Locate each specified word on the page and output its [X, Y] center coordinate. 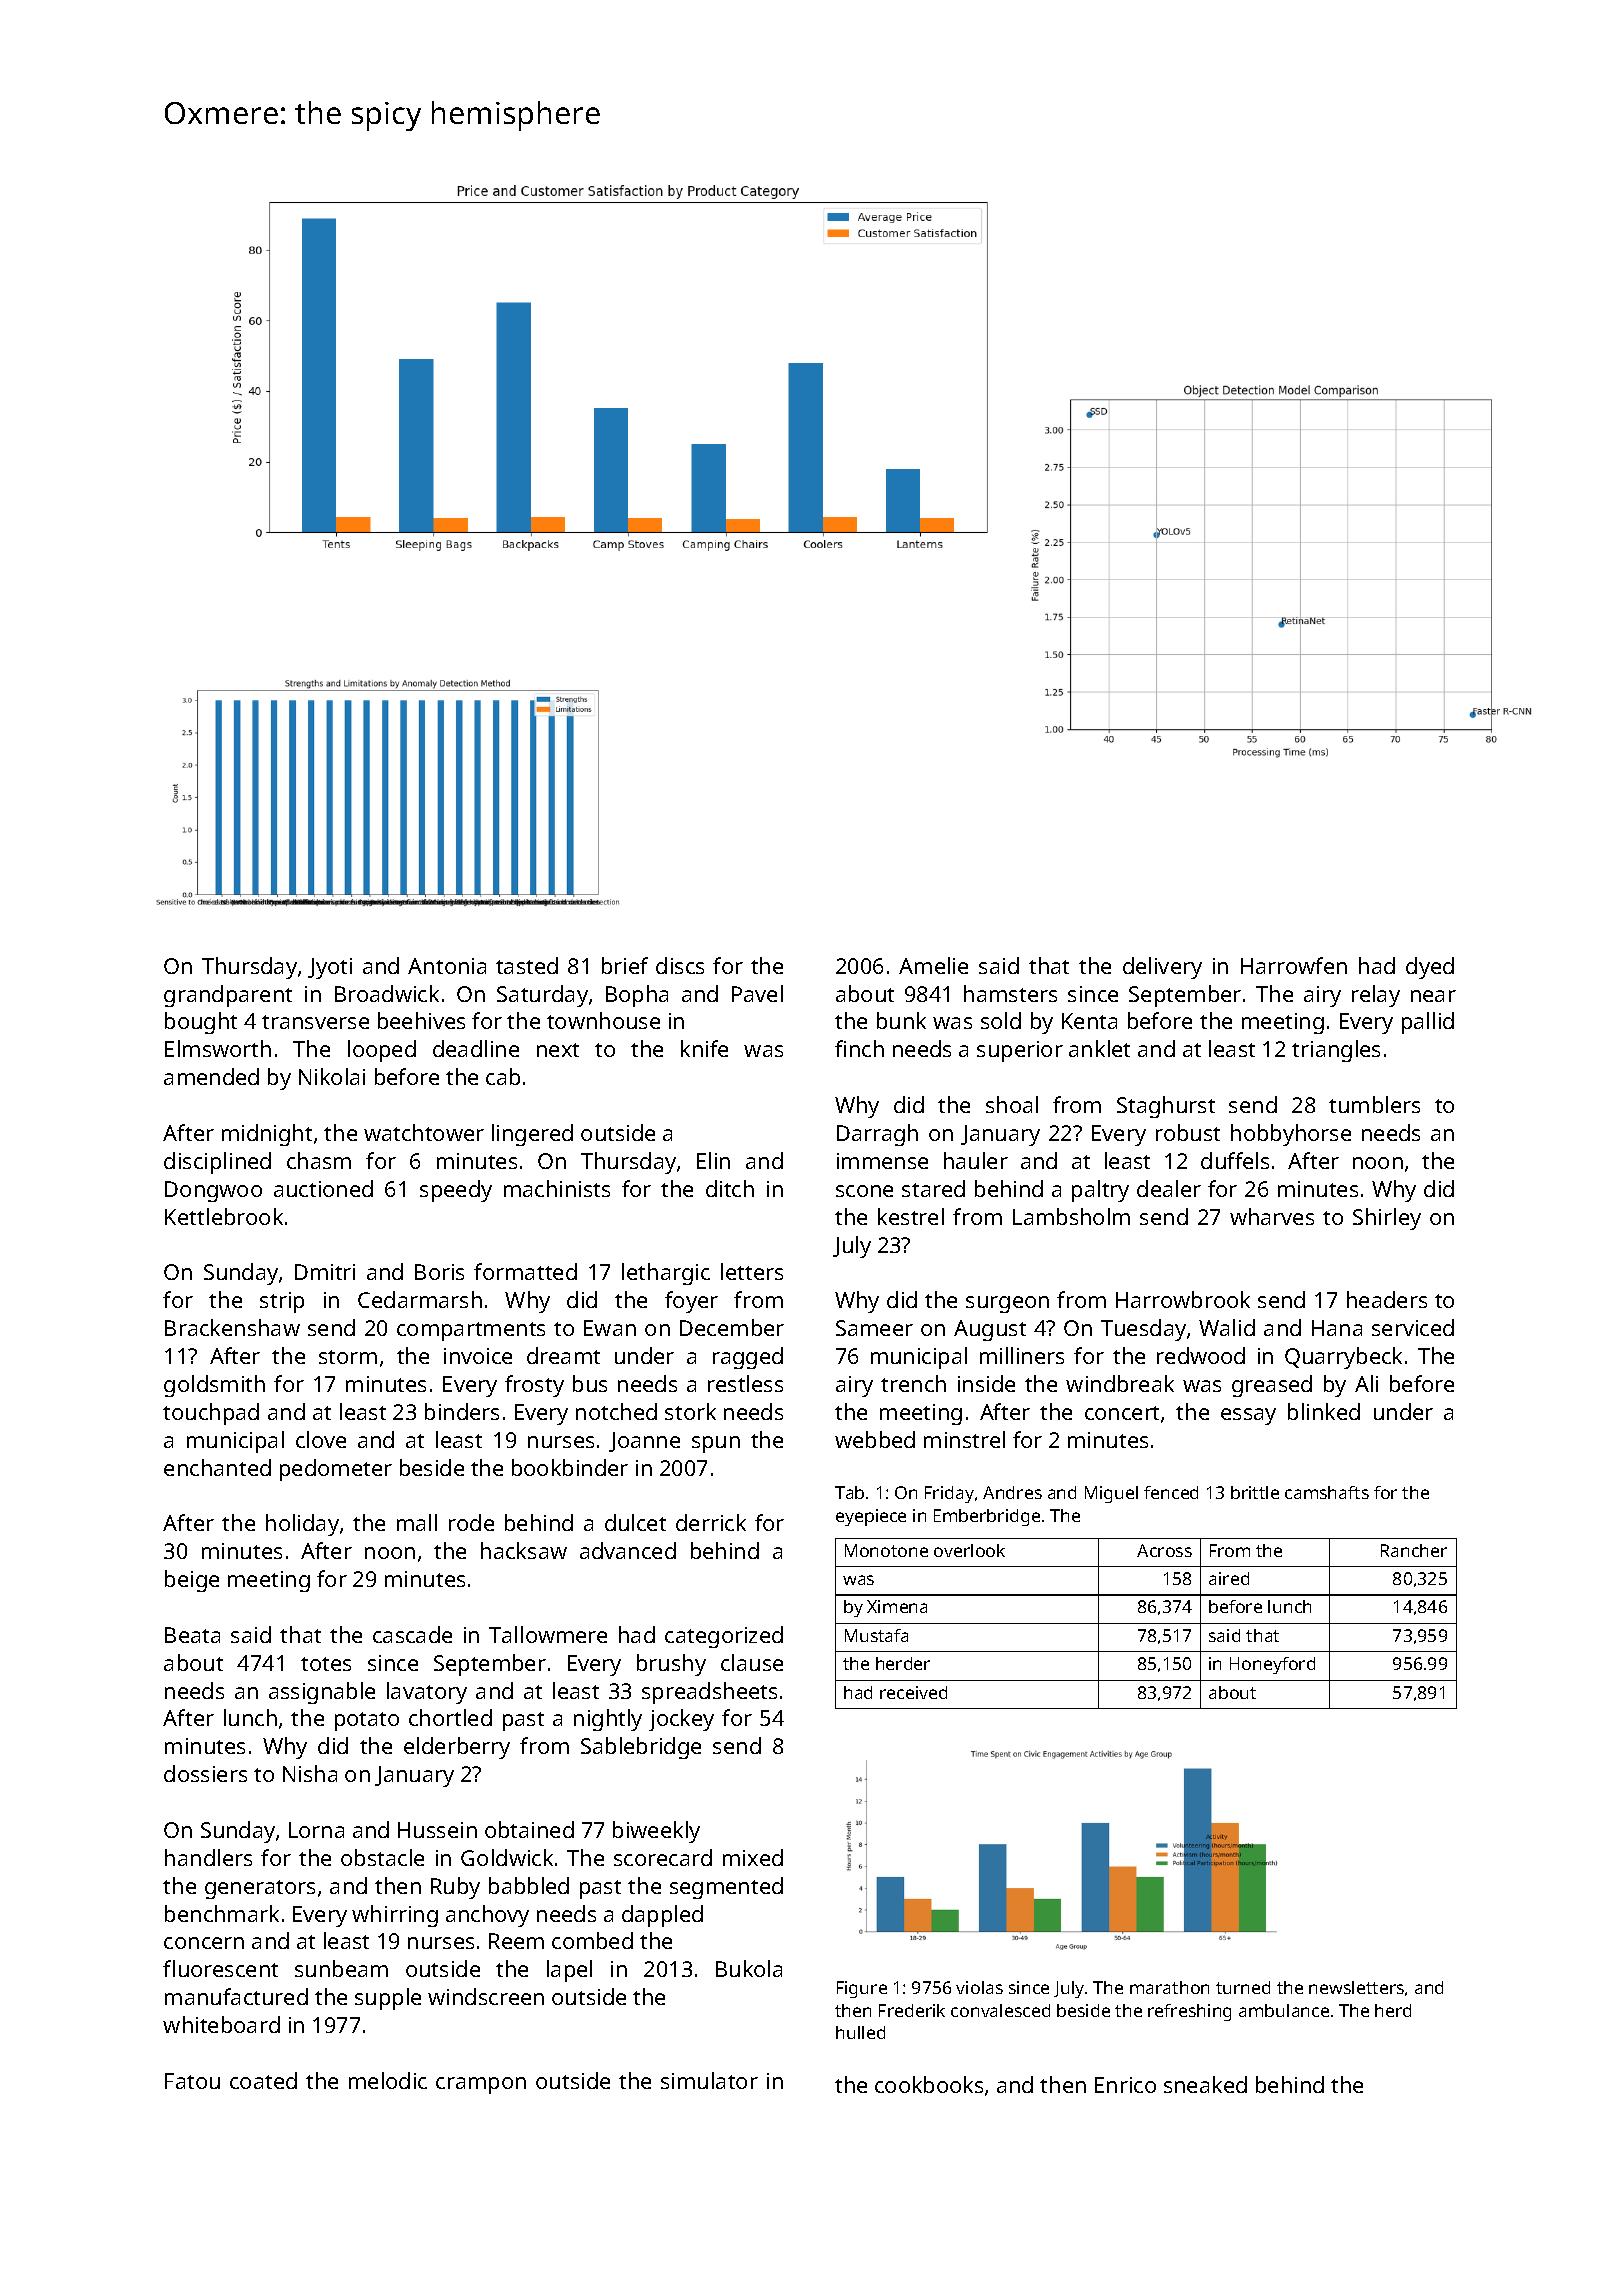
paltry [1100, 1191]
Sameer [874, 1328]
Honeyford [1272, 1665]
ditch [730, 1188]
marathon [1169, 1987]
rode [471, 1522]
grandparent [228, 996]
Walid [1227, 1327]
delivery [1162, 968]
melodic [388, 2080]
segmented [726, 1888]
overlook [969, 1550]
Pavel [757, 993]
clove [321, 1439]
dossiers [205, 1773]
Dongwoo [213, 1191]
